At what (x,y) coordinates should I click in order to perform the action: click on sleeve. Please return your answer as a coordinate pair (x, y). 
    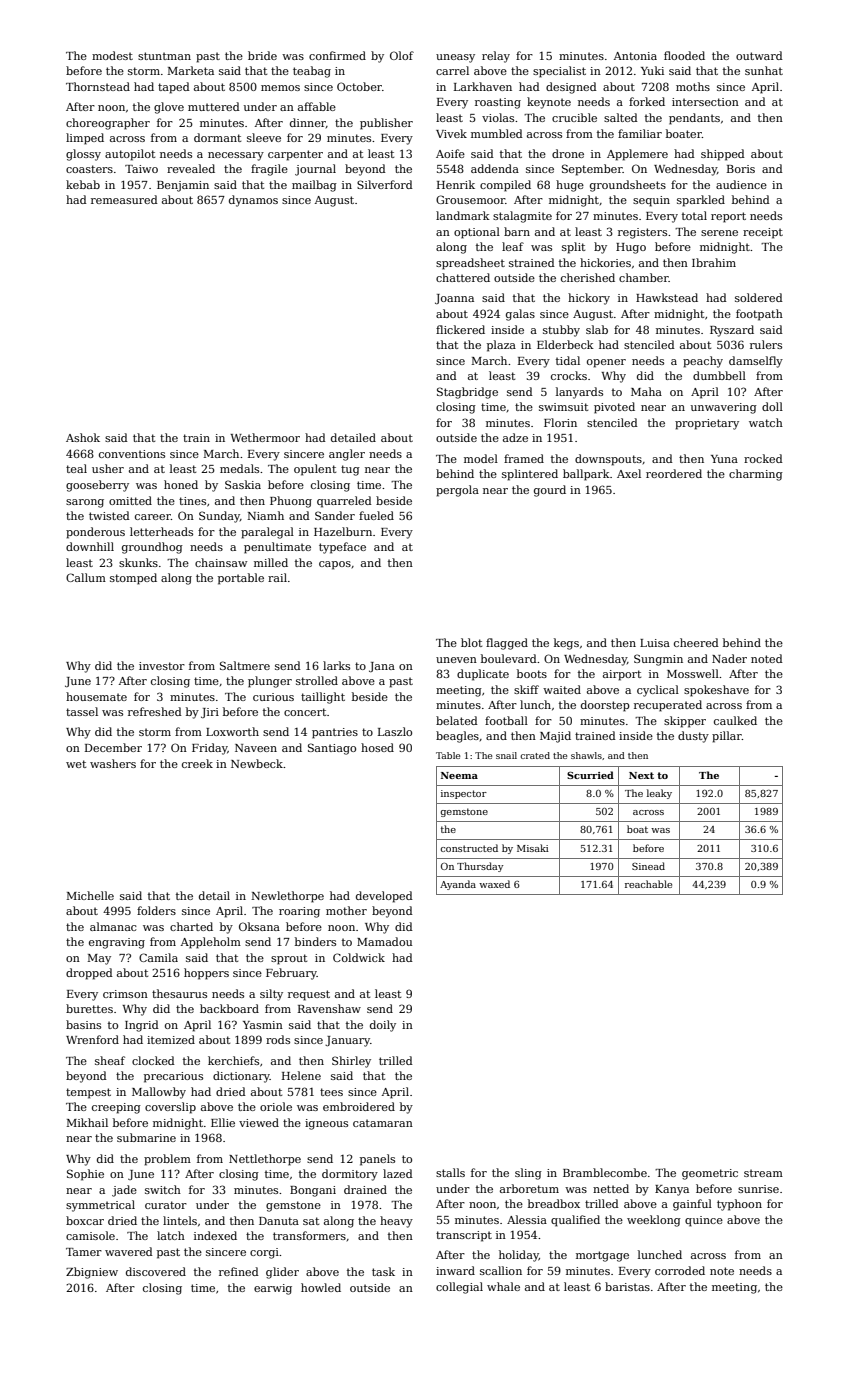
    Looking at the image, I should click on (264, 137).
